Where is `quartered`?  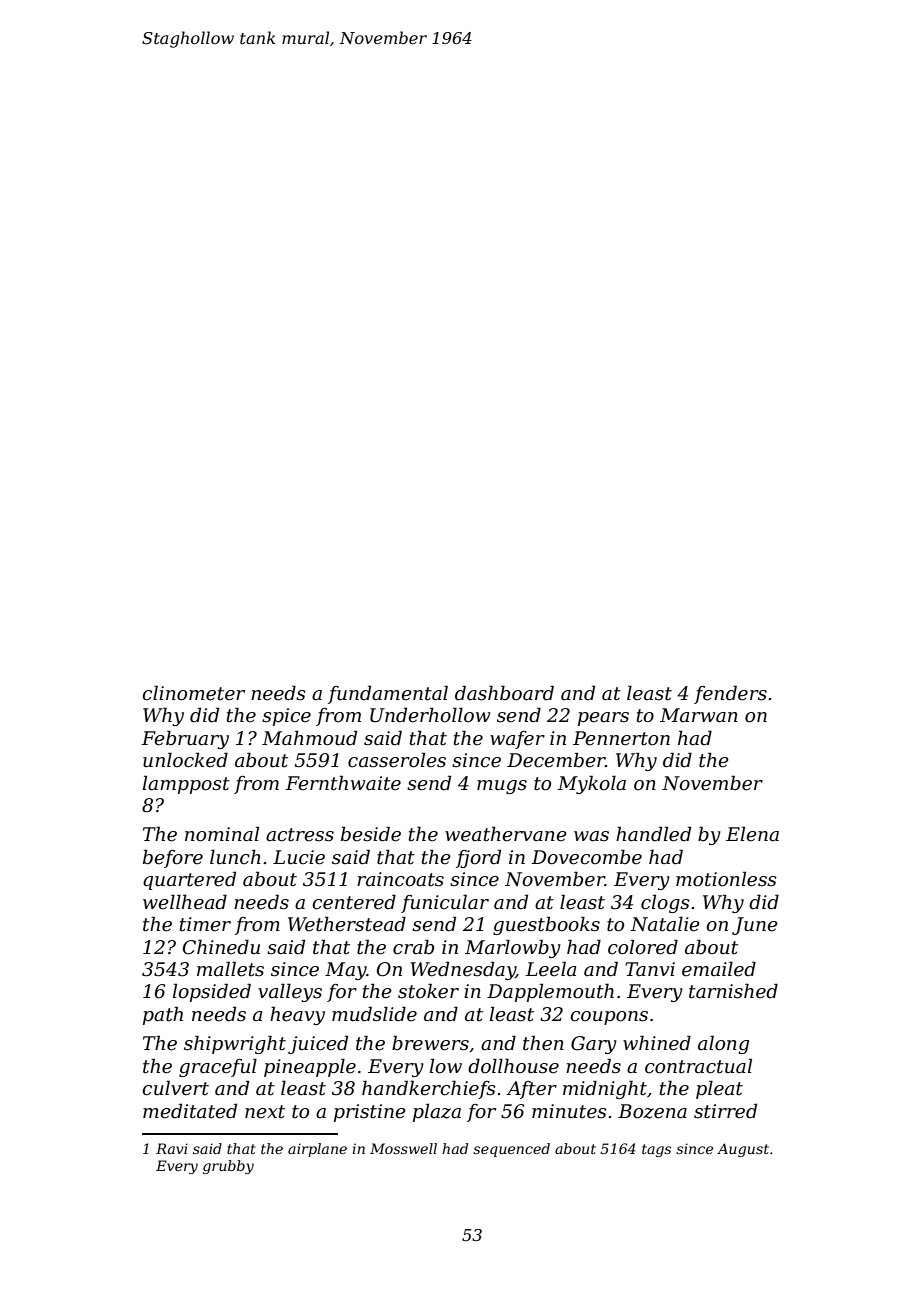
quartered is located at coordinates (189, 880).
